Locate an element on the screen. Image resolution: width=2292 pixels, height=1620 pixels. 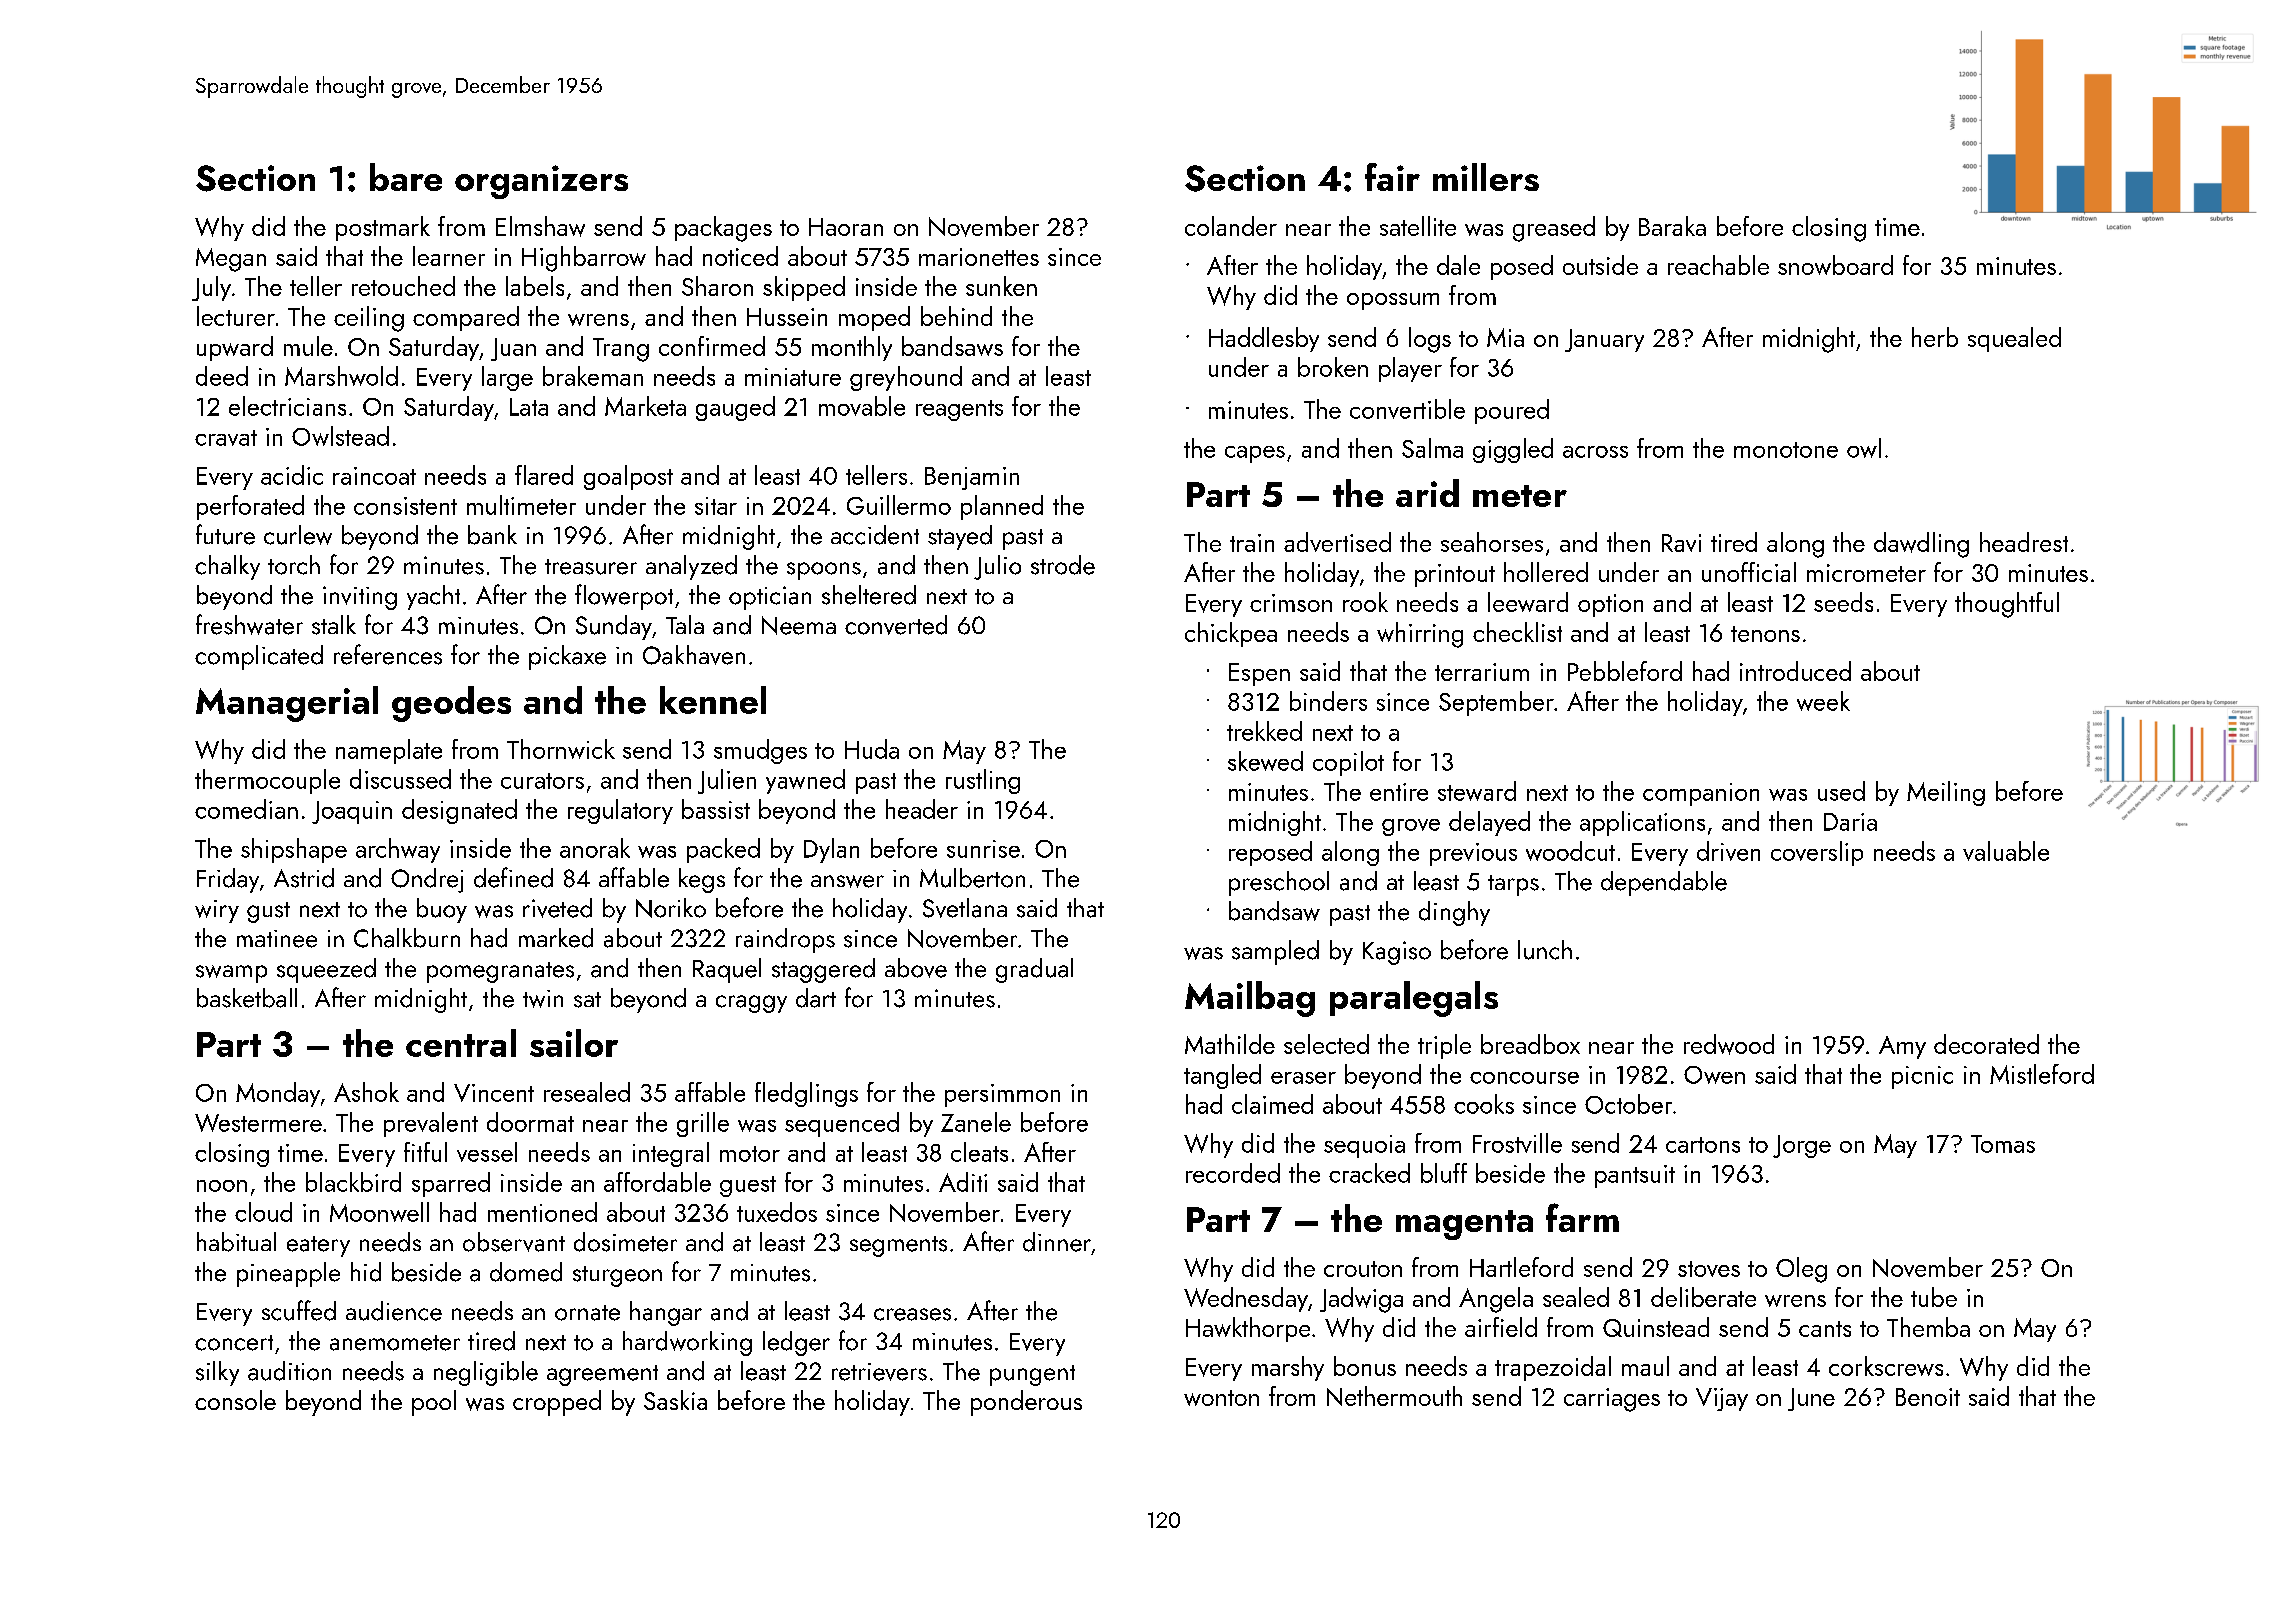
cloud is located at coordinates (263, 1212).
